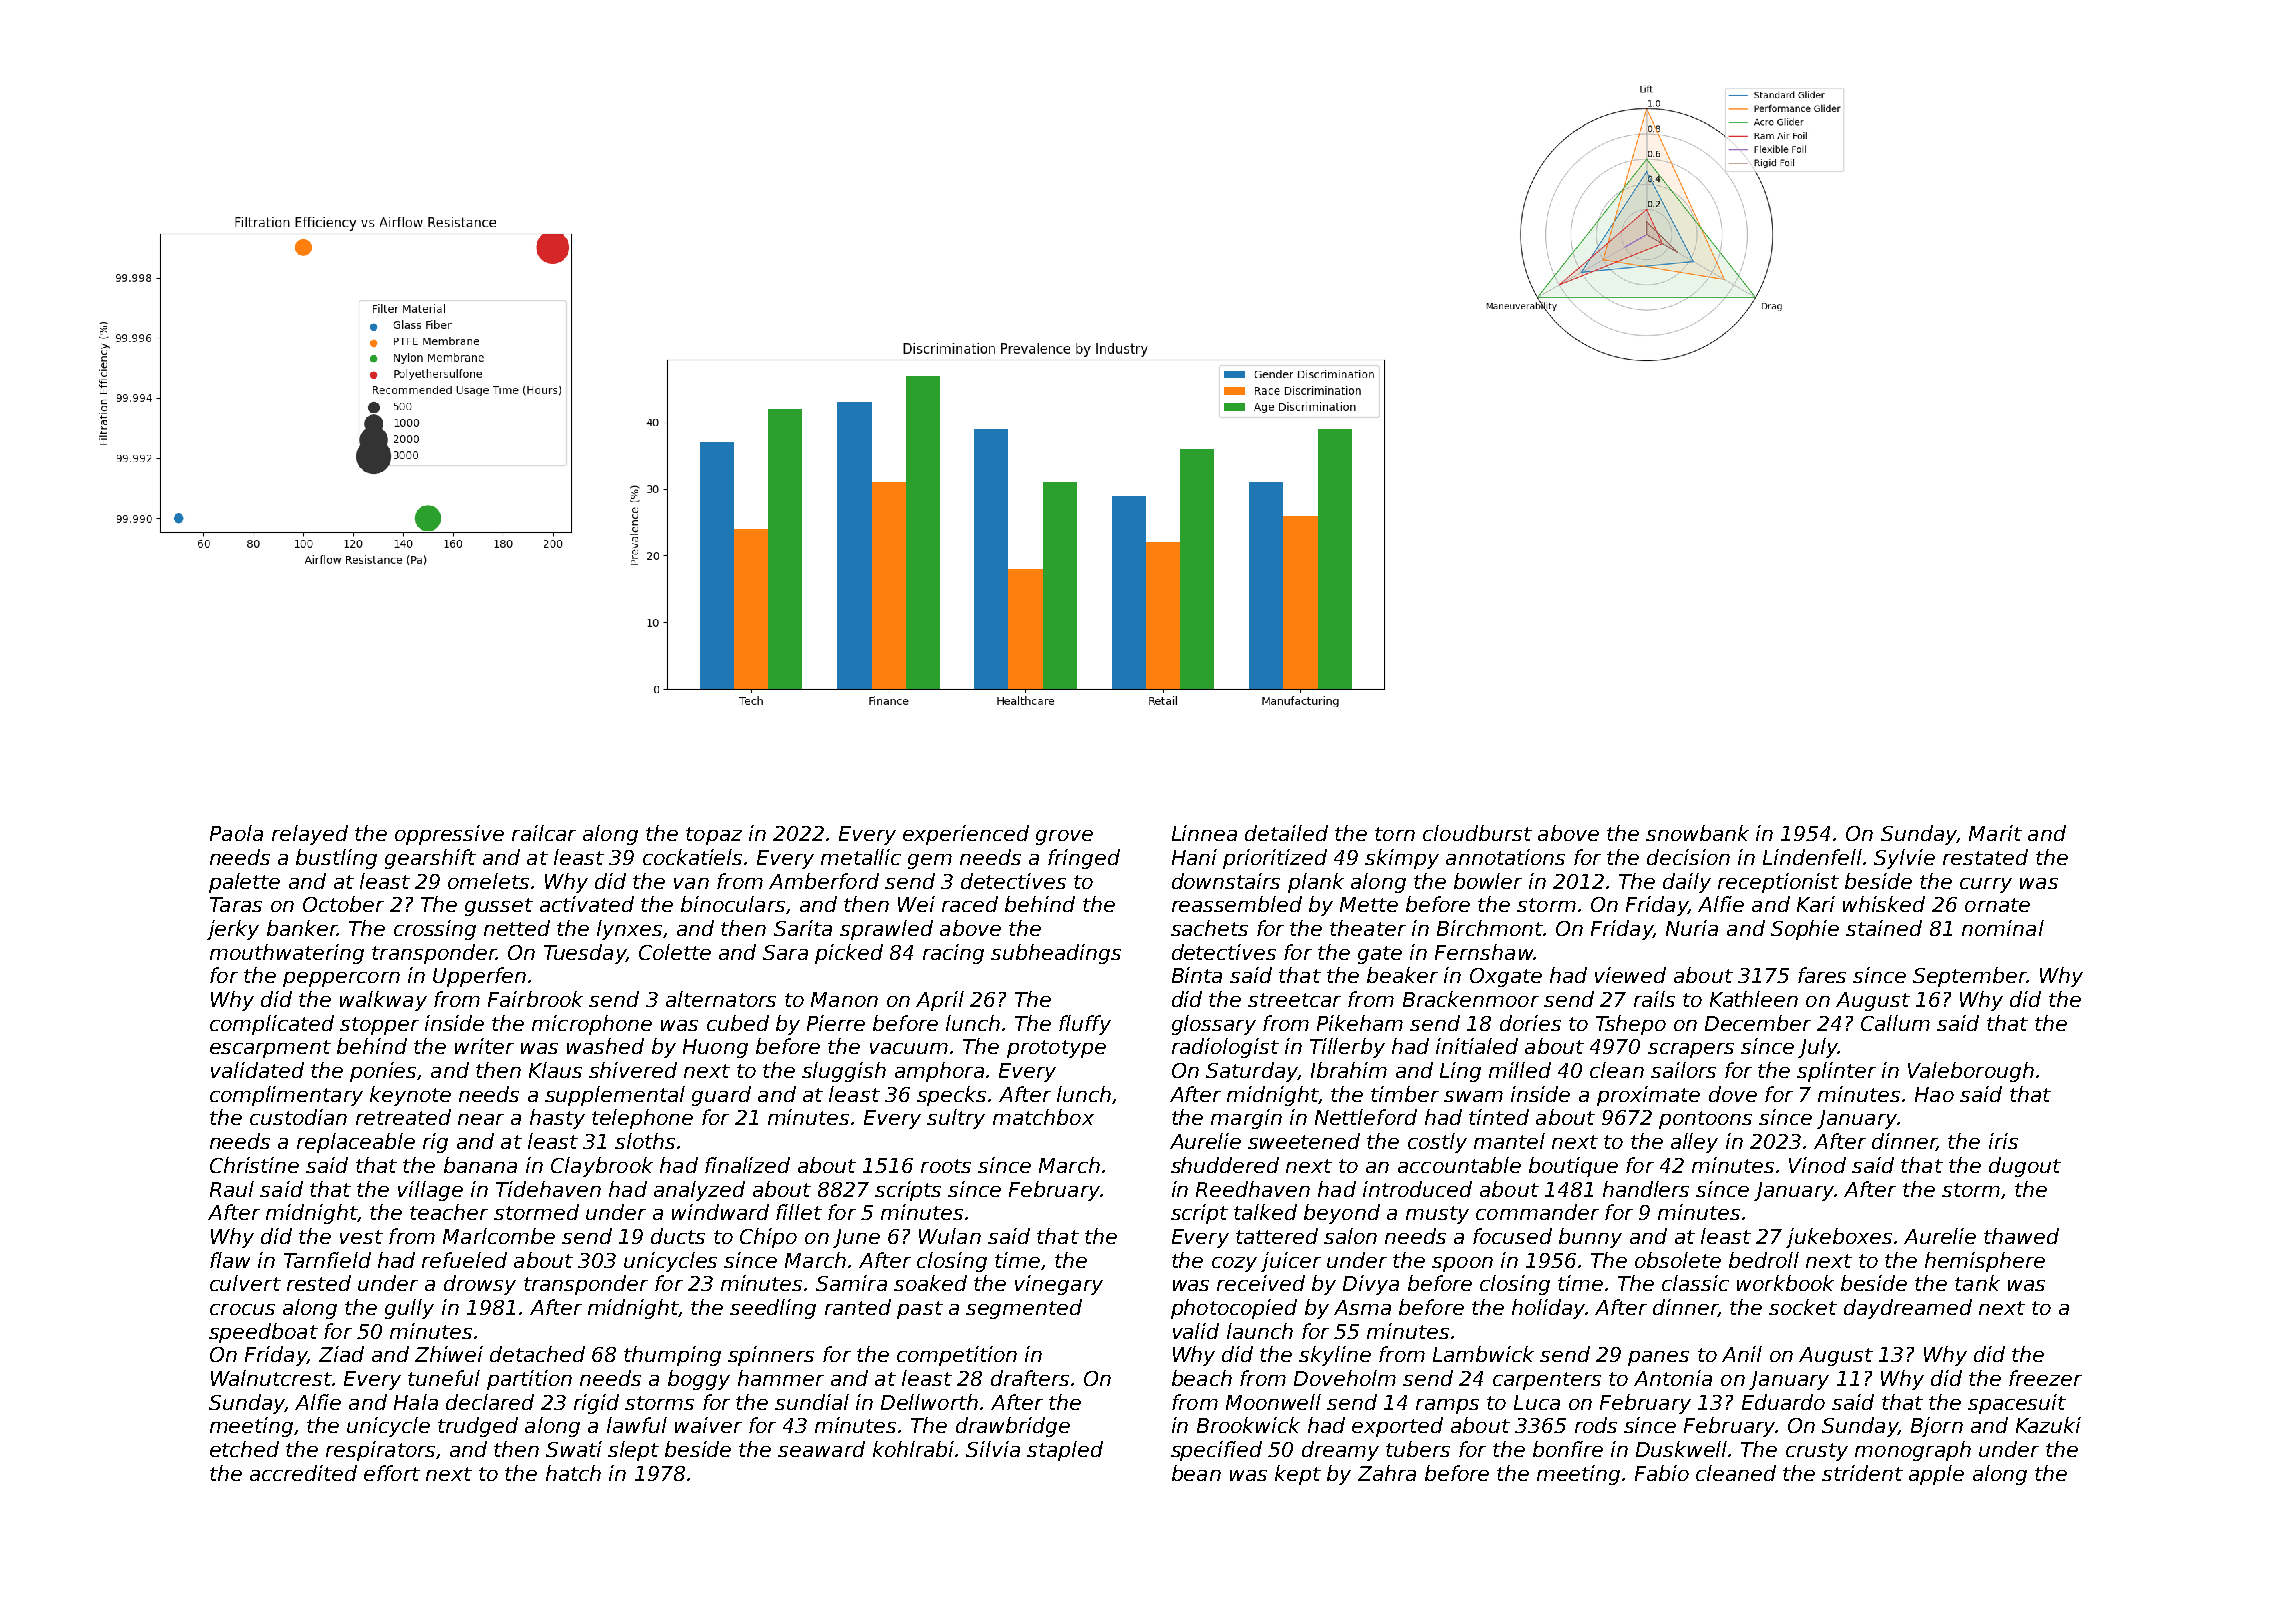 The image size is (2292, 1620). What do you see at coordinates (1196, 1473) in the page?
I see `bean` at bounding box center [1196, 1473].
